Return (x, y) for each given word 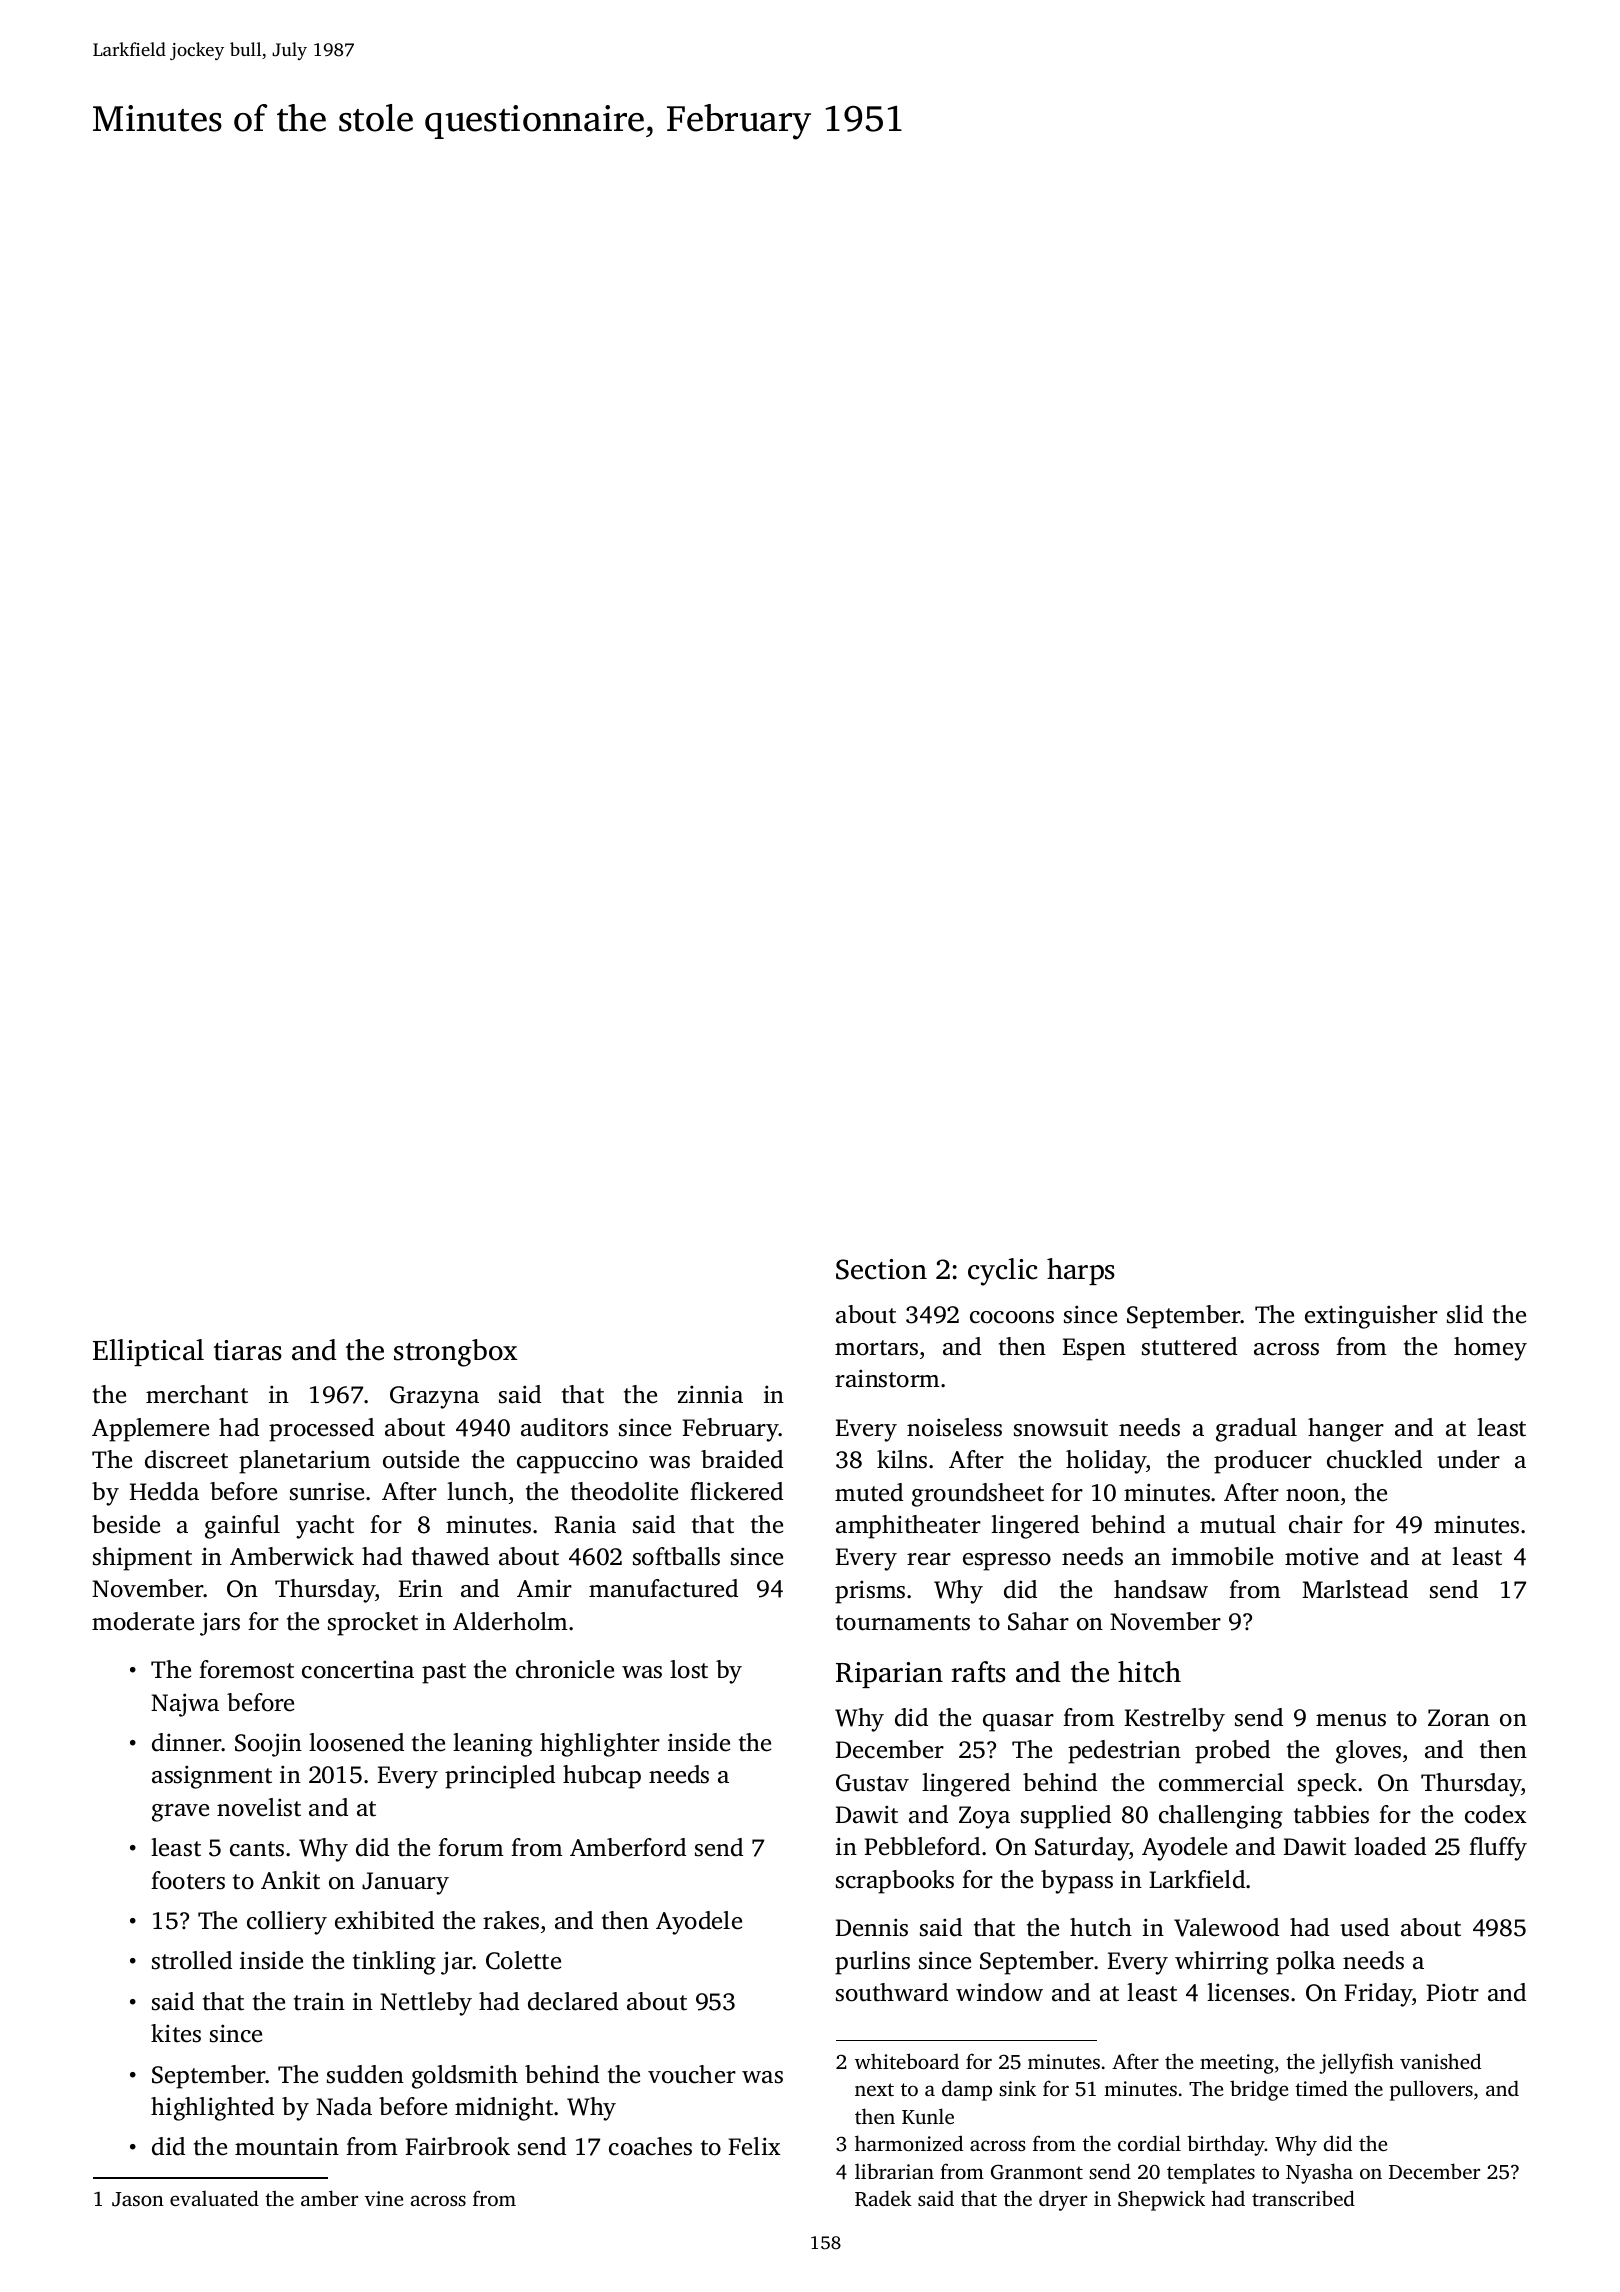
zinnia (710, 1394)
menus (1351, 1720)
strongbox (455, 1353)
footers (188, 1880)
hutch (1101, 1927)
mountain (287, 2146)
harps (1081, 1271)
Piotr (1453, 1992)
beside (126, 1524)
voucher (692, 2074)
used (1364, 1927)
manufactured (663, 1588)
